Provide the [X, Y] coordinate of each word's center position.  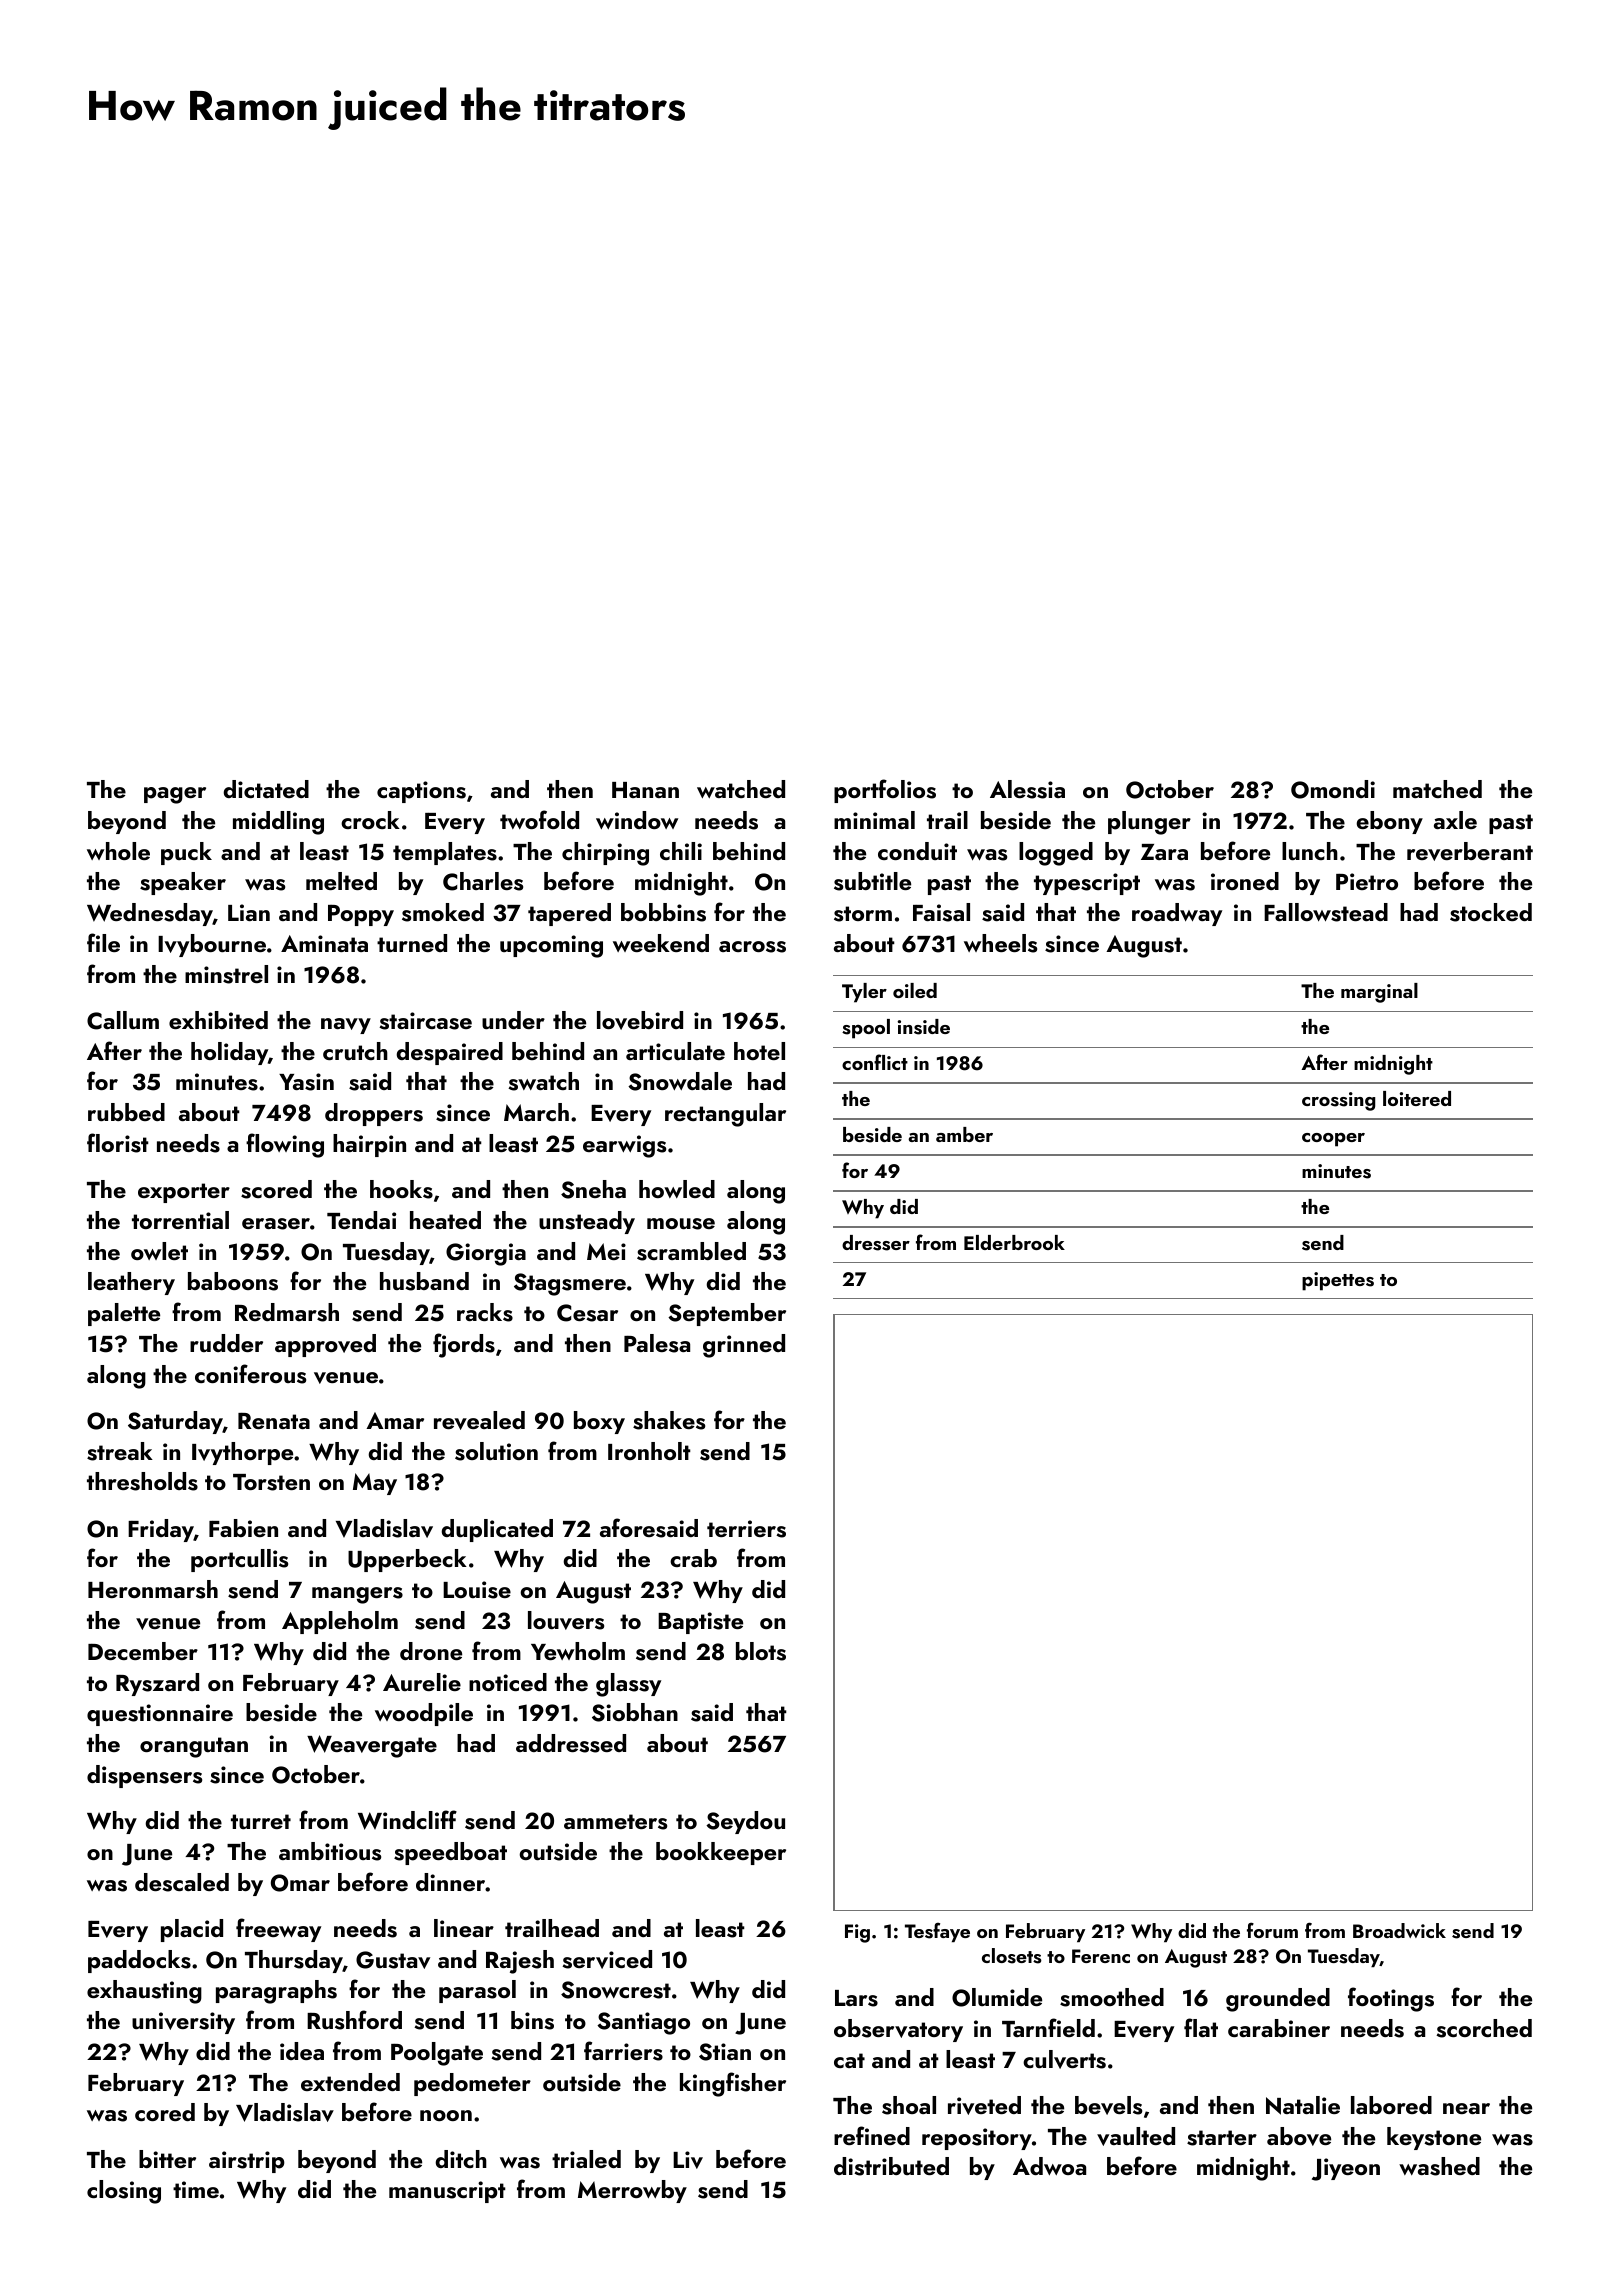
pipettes [1338, 1281]
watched [741, 789]
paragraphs [276, 1992]
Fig [857, 1933]
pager [175, 795]
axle [1455, 820]
